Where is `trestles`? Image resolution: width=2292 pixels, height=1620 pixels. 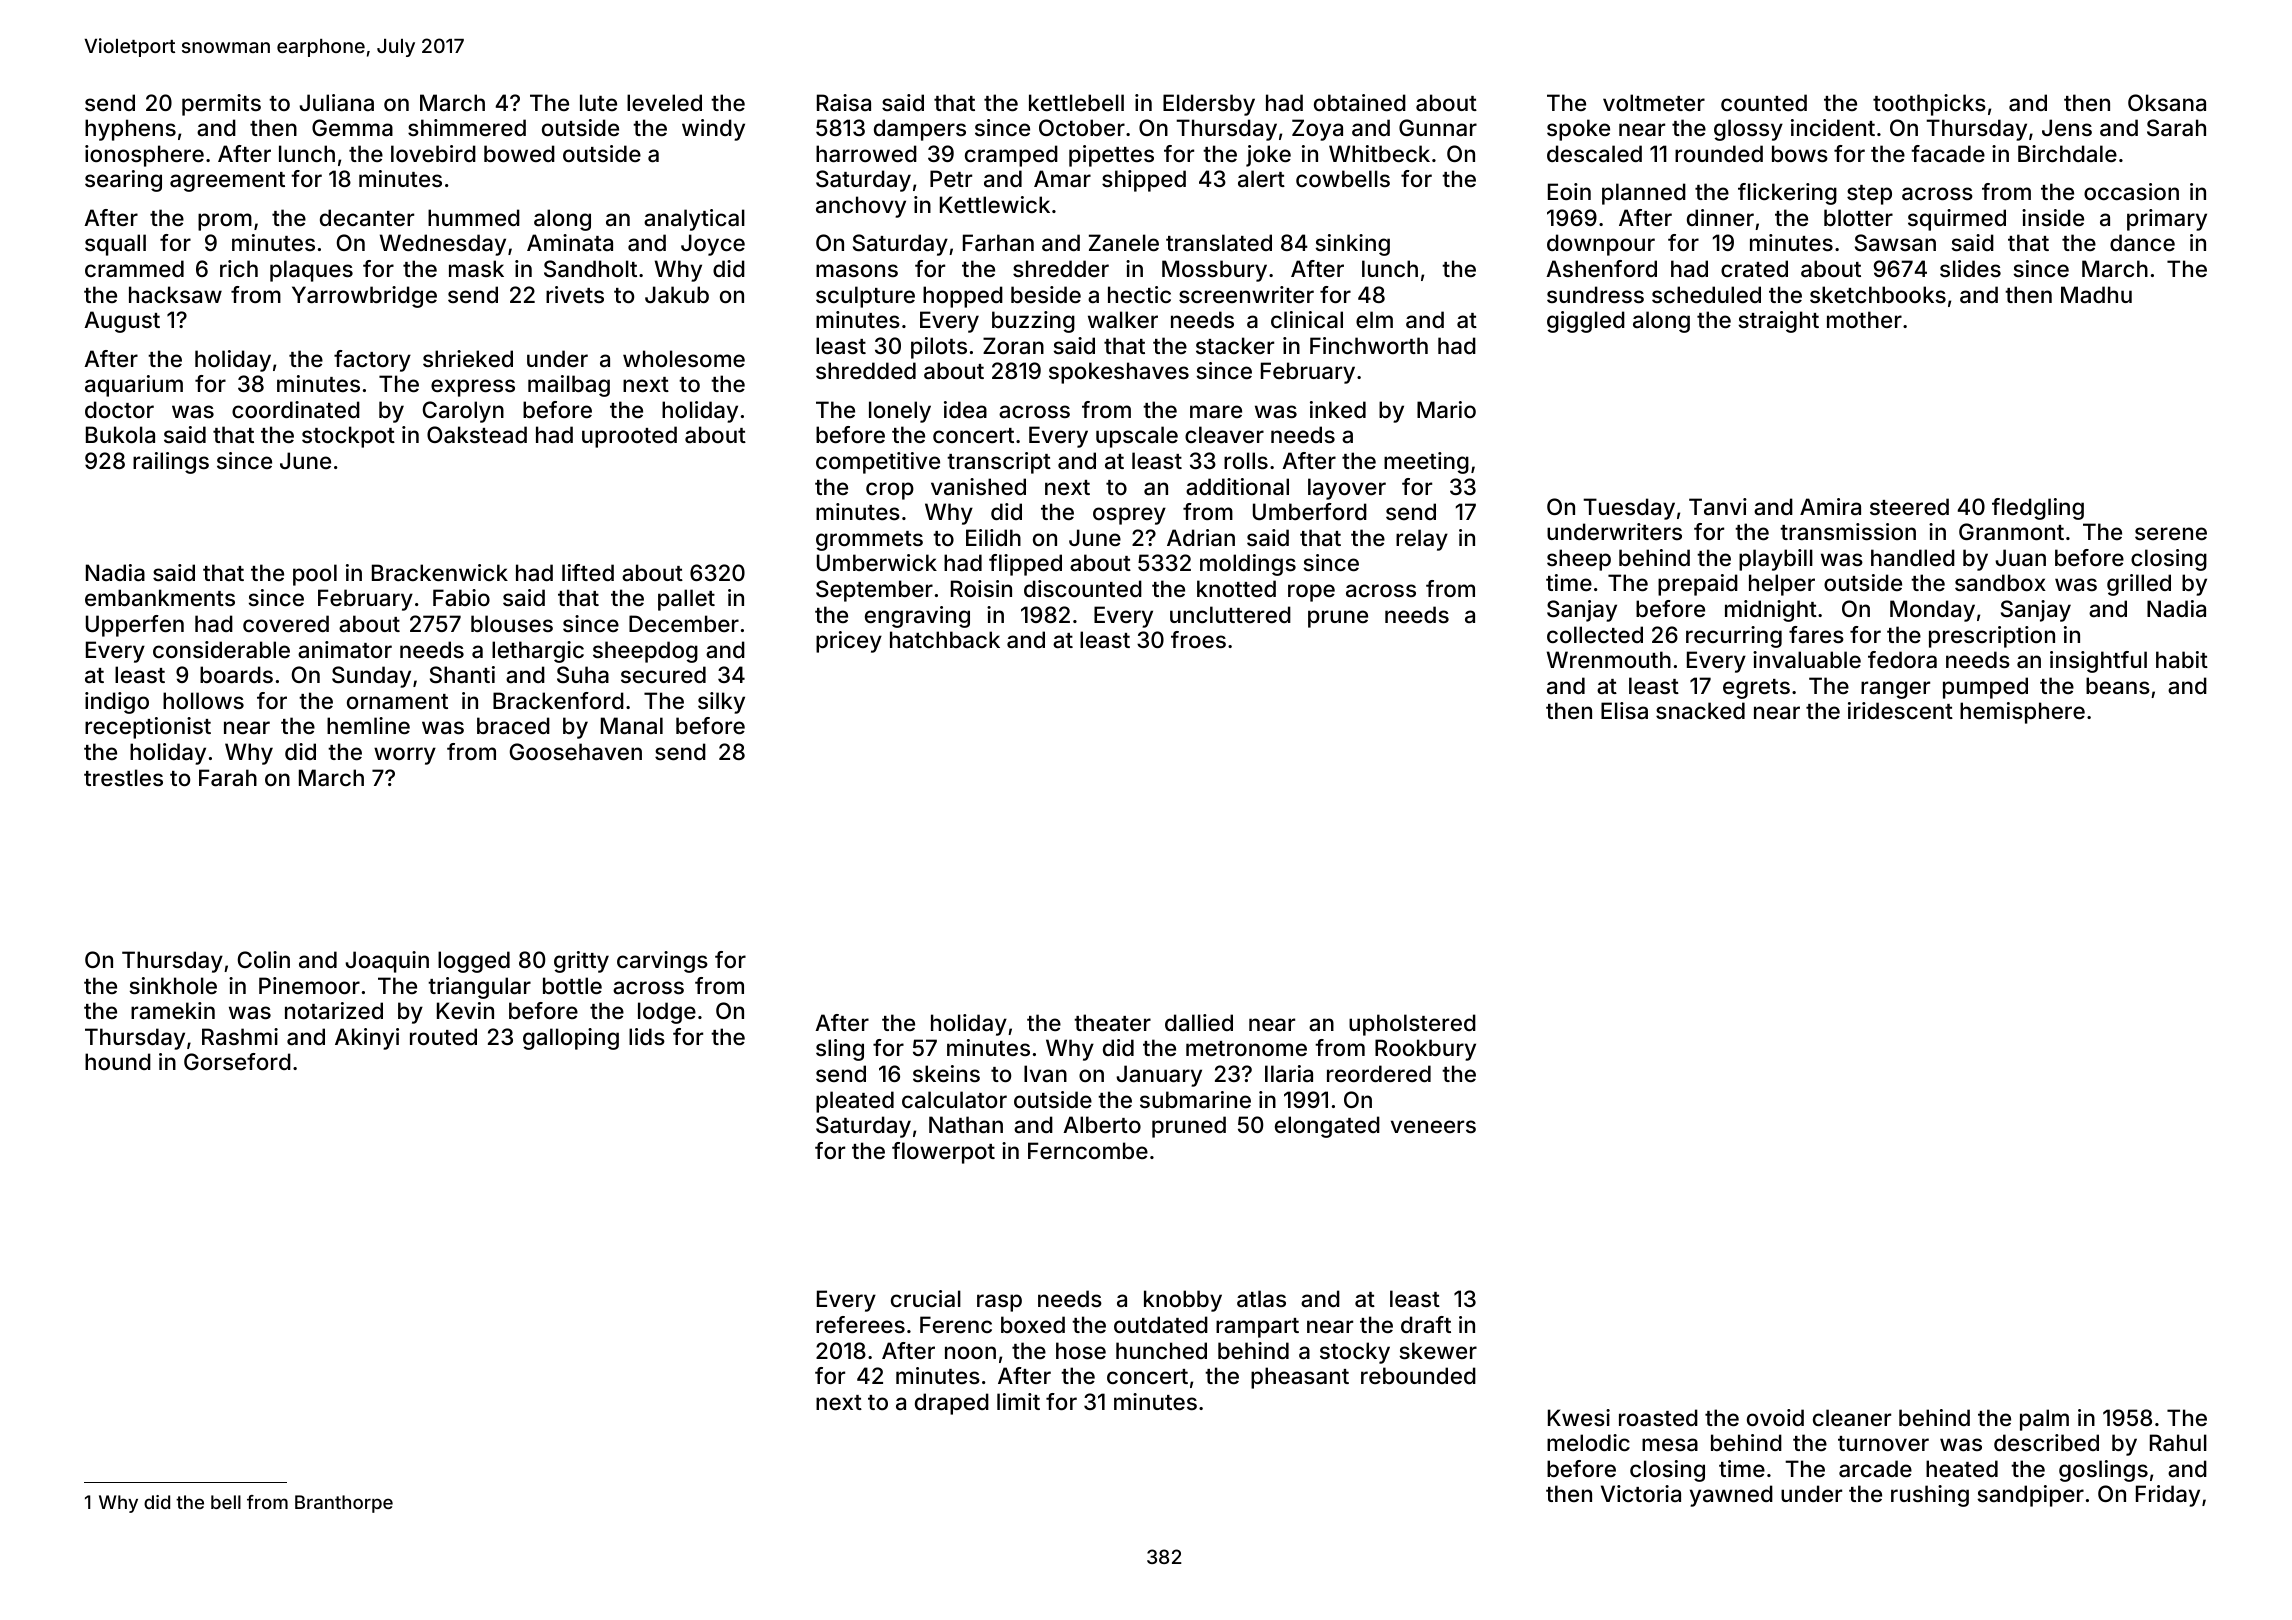 trestles is located at coordinates (123, 777).
